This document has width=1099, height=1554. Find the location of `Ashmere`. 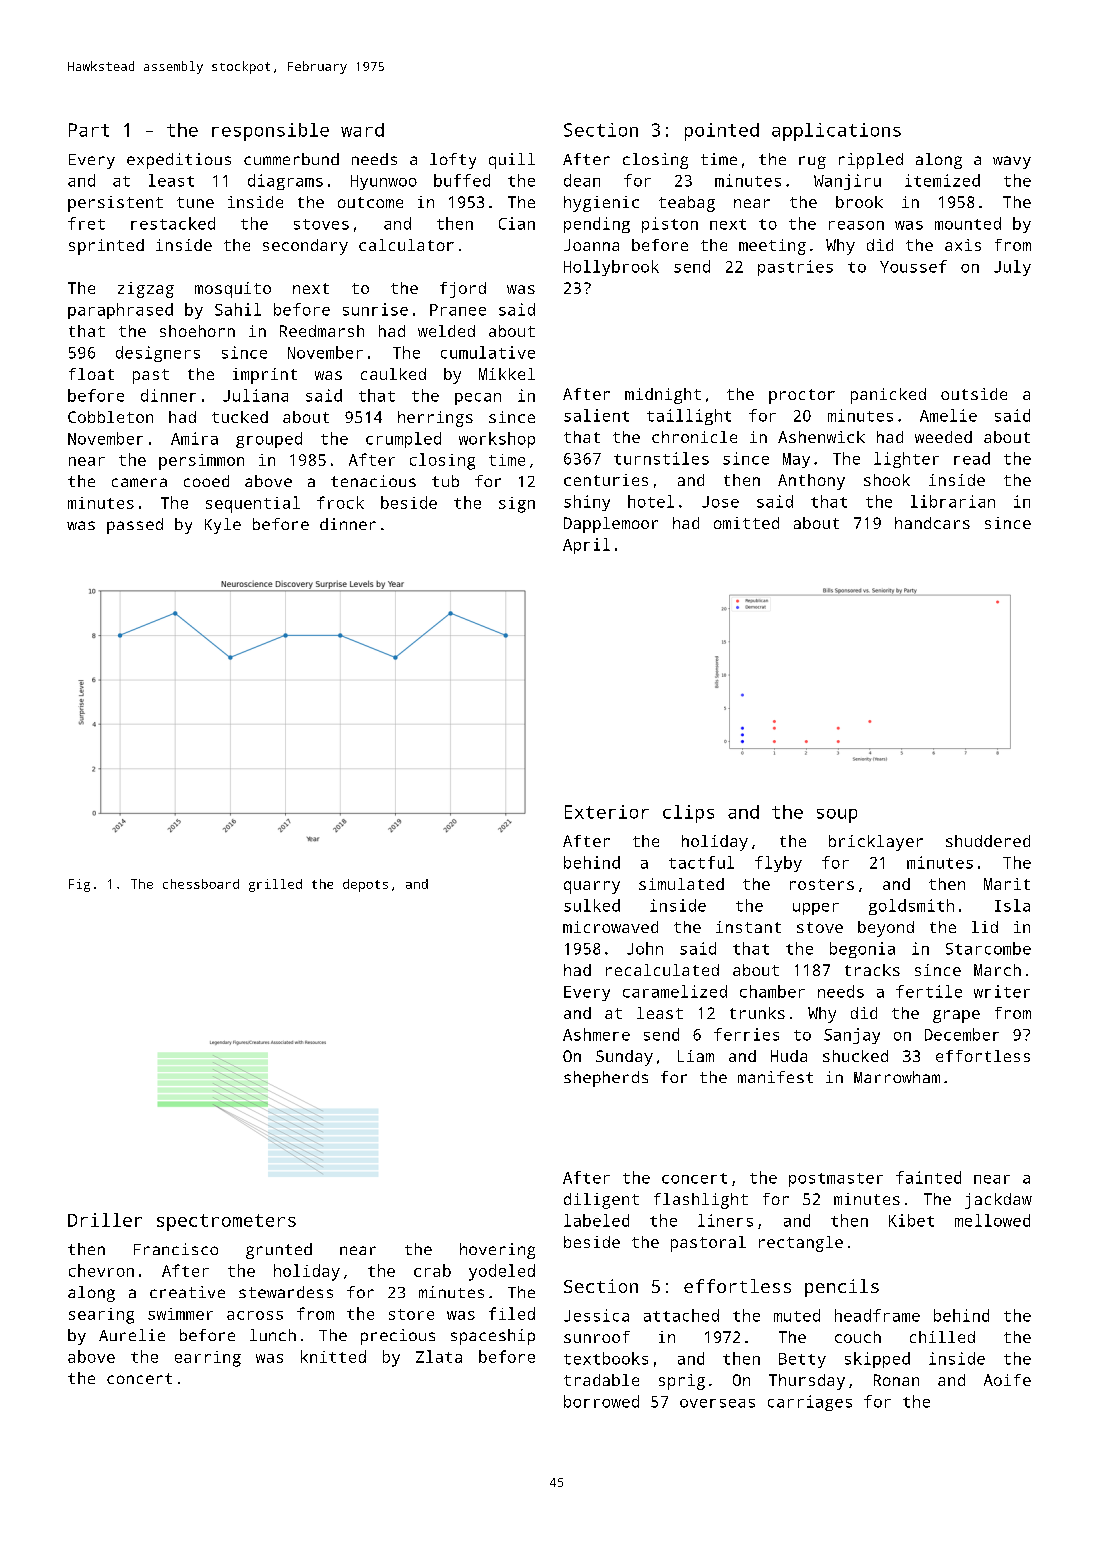

Ashmere is located at coordinates (596, 1034).
